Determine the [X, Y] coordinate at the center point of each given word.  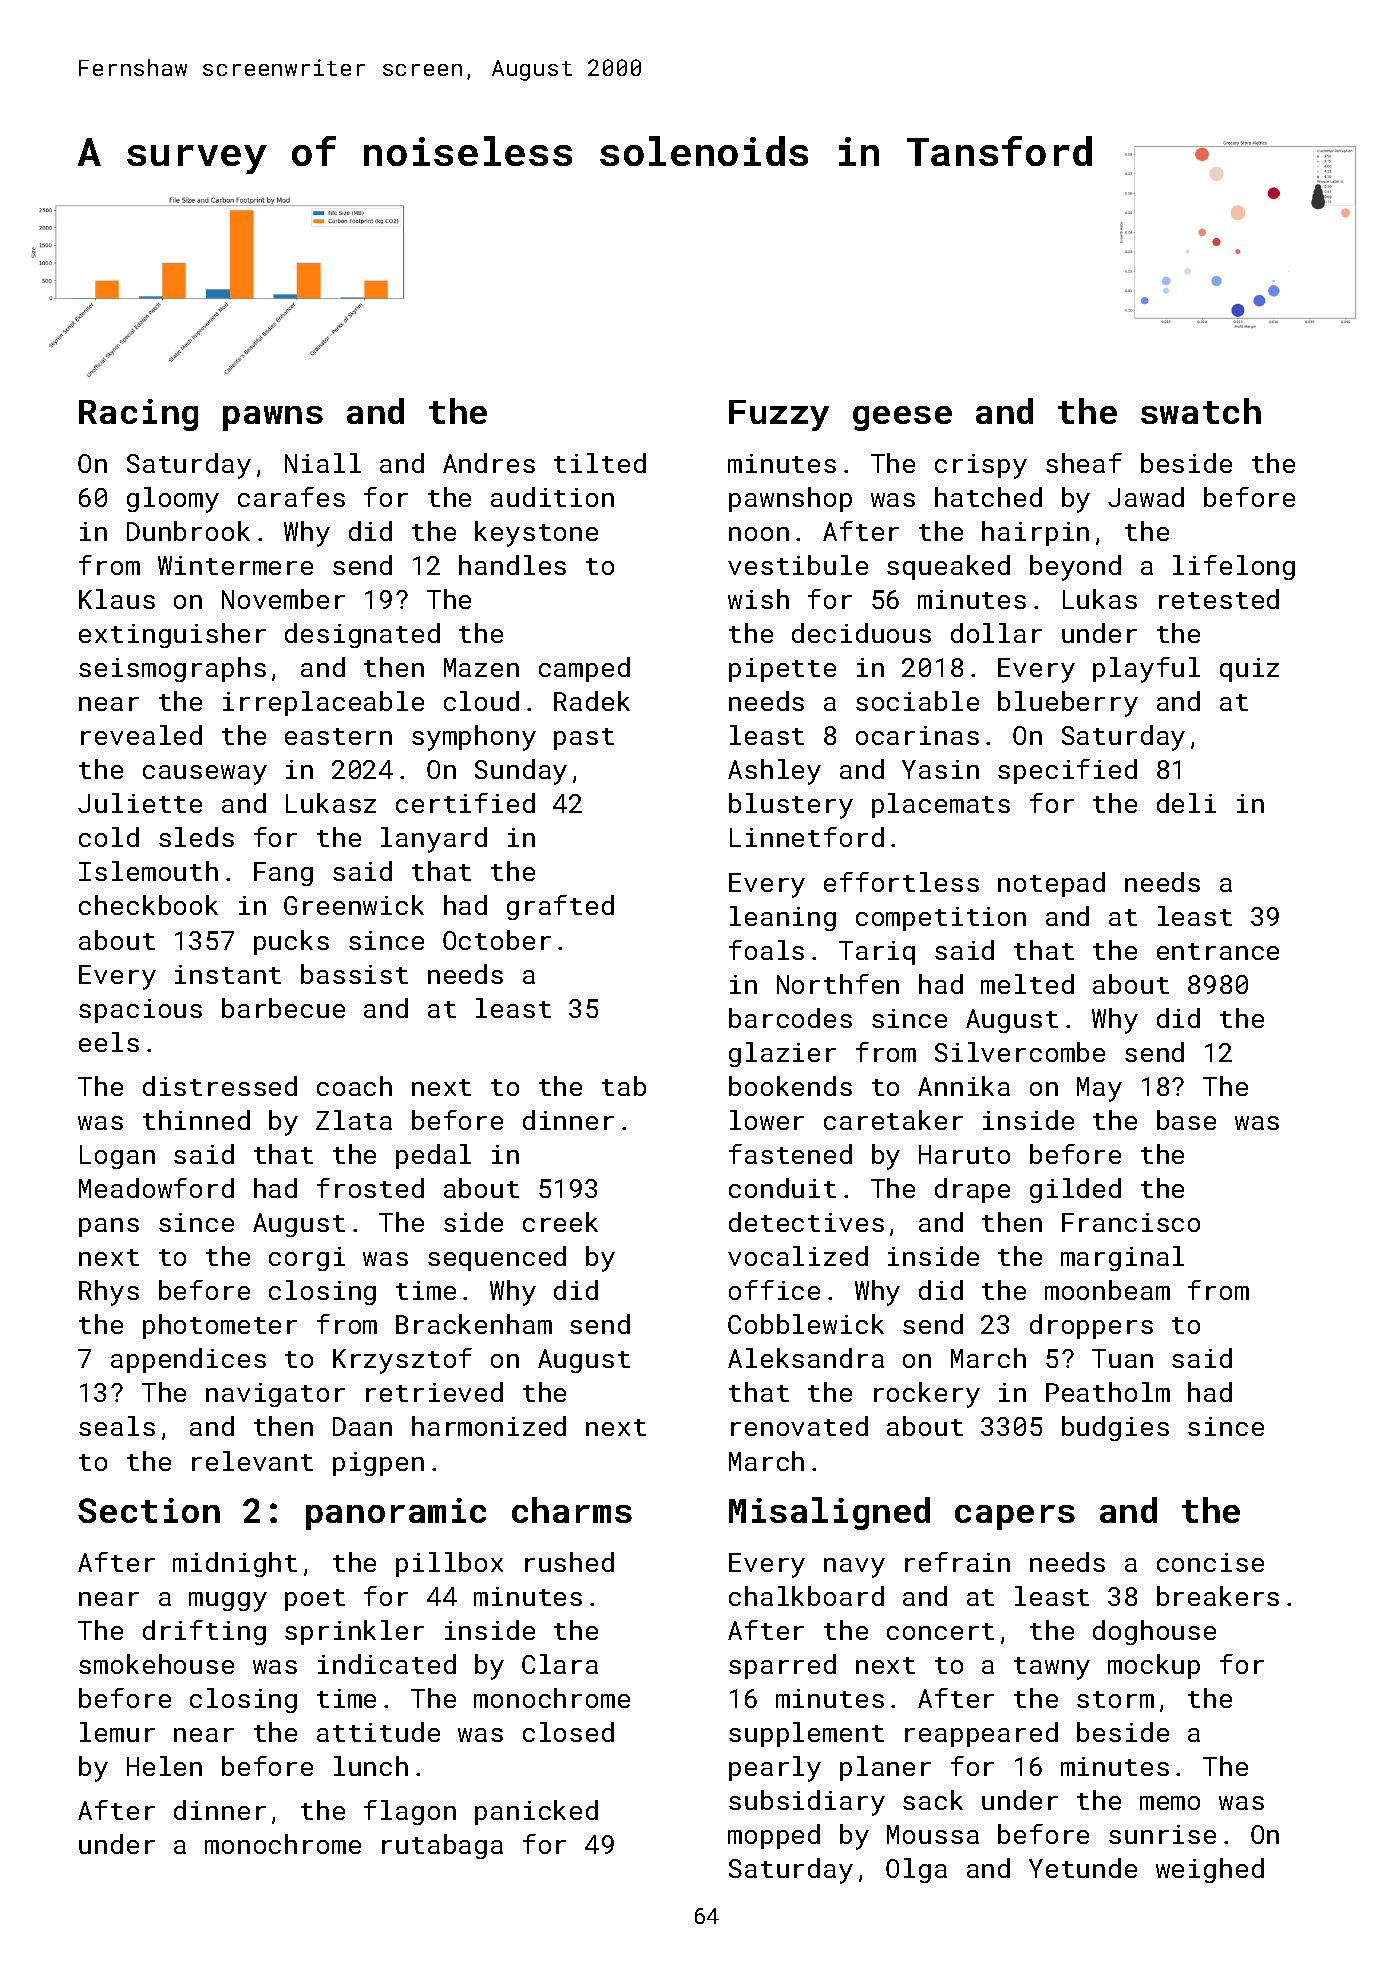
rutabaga [442, 1846]
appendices [188, 1360]
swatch [1201, 411]
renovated [799, 1426]
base [1186, 1120]
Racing [138, 415]
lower [767, 1120]
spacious [140, 1011]
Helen [164, 1766]
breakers [1218, 1596]
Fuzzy [779, 415]
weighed [1210, 1870]
